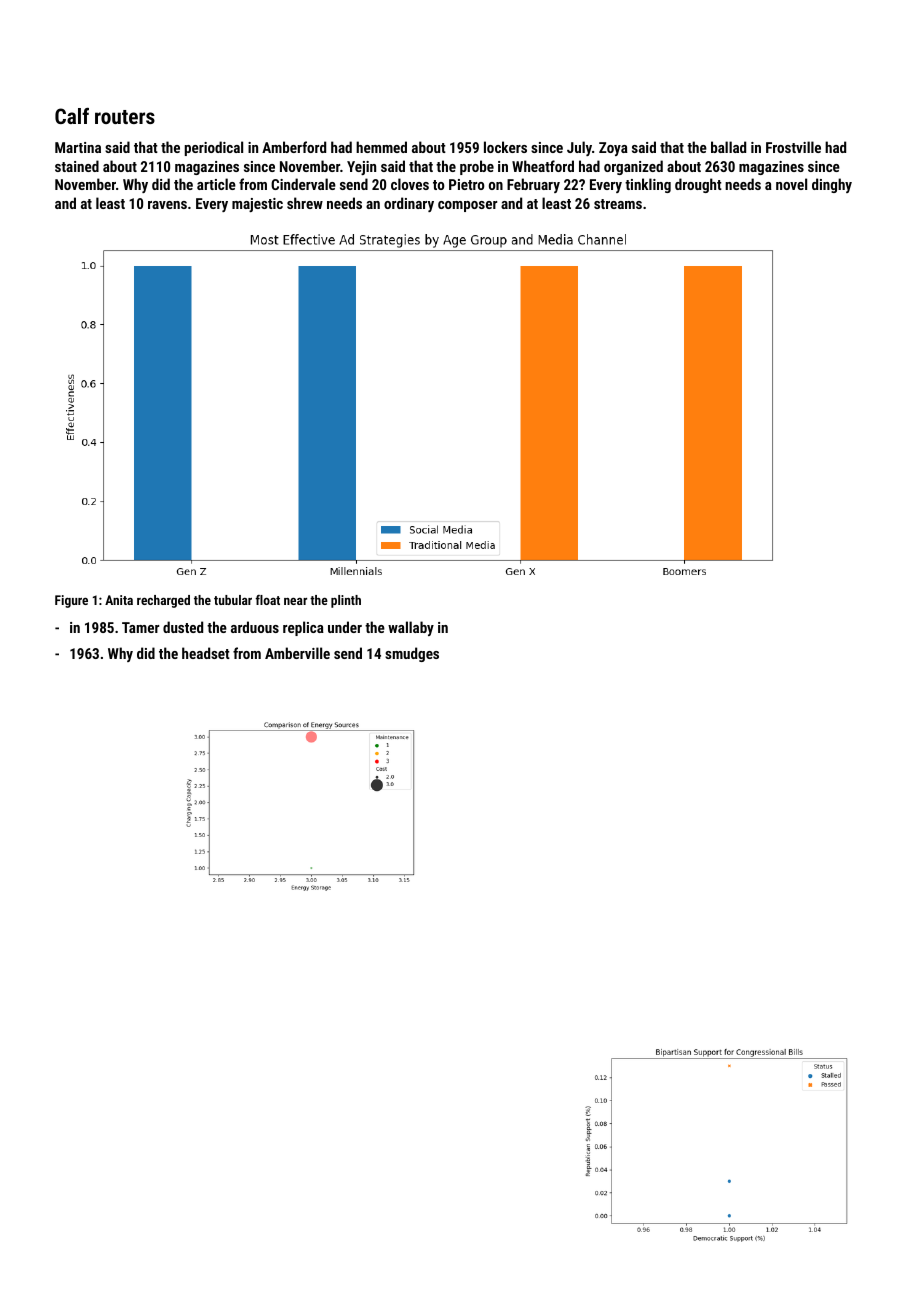 This image has height=1308, width=924. Describe the element at coordinates (233, 600) in the image. I see `tubular` at that location.
